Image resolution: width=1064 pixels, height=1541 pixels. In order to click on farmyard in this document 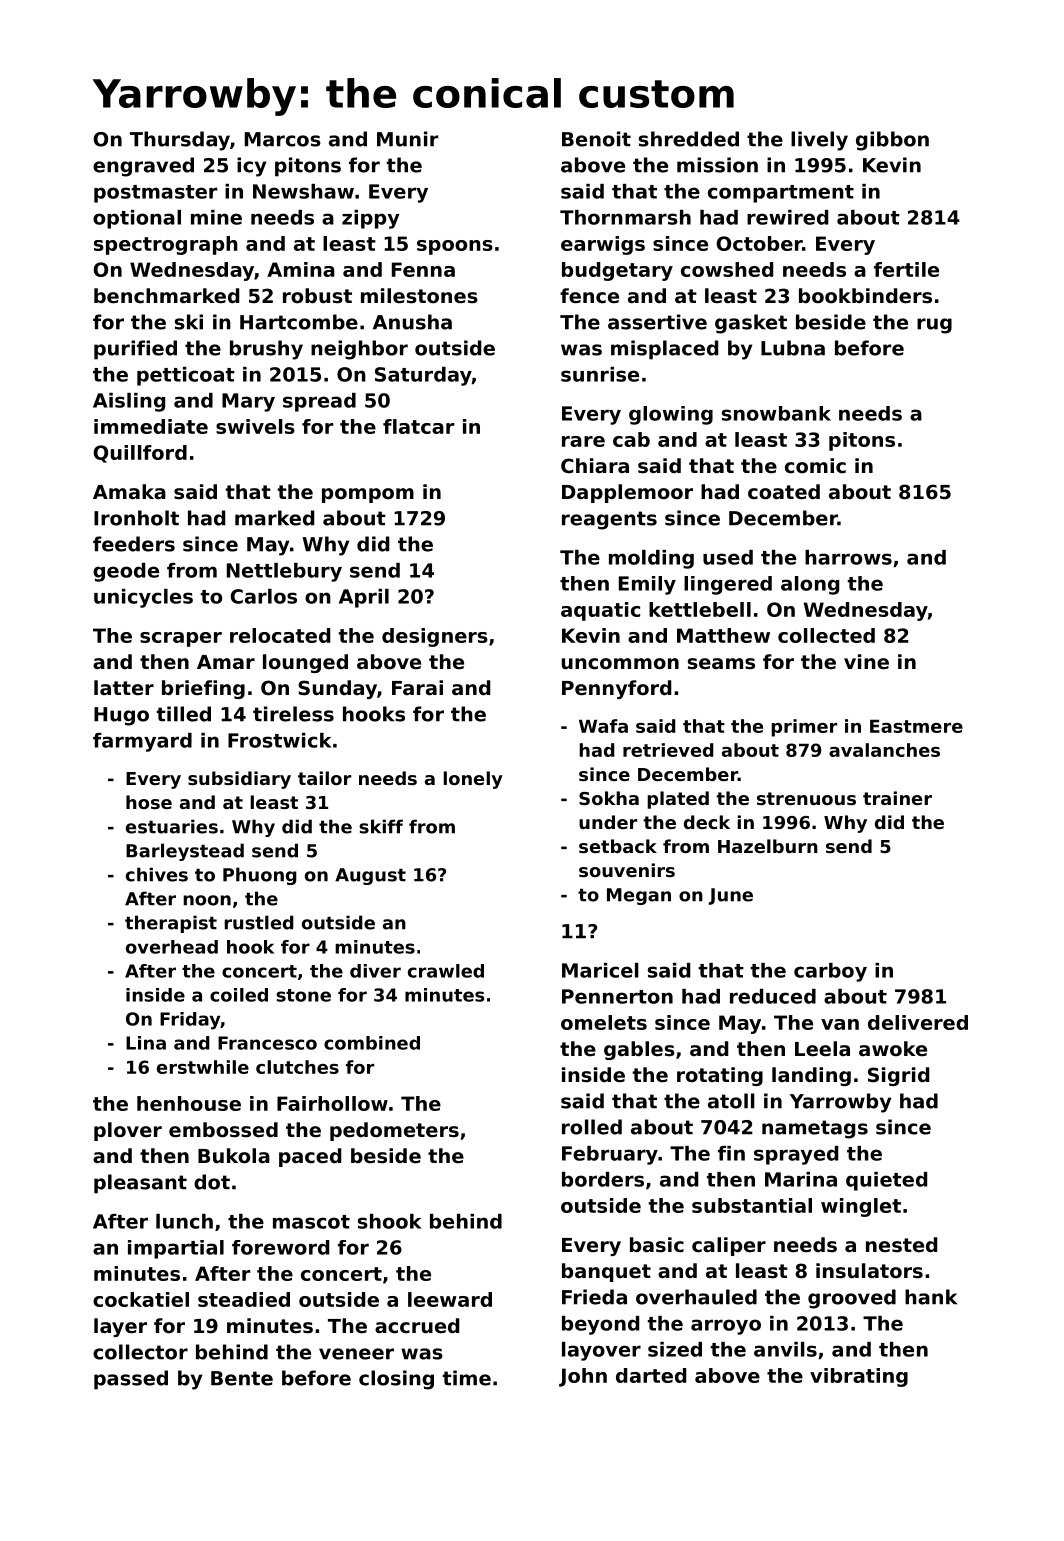, I will do `click(142, 742)`.
